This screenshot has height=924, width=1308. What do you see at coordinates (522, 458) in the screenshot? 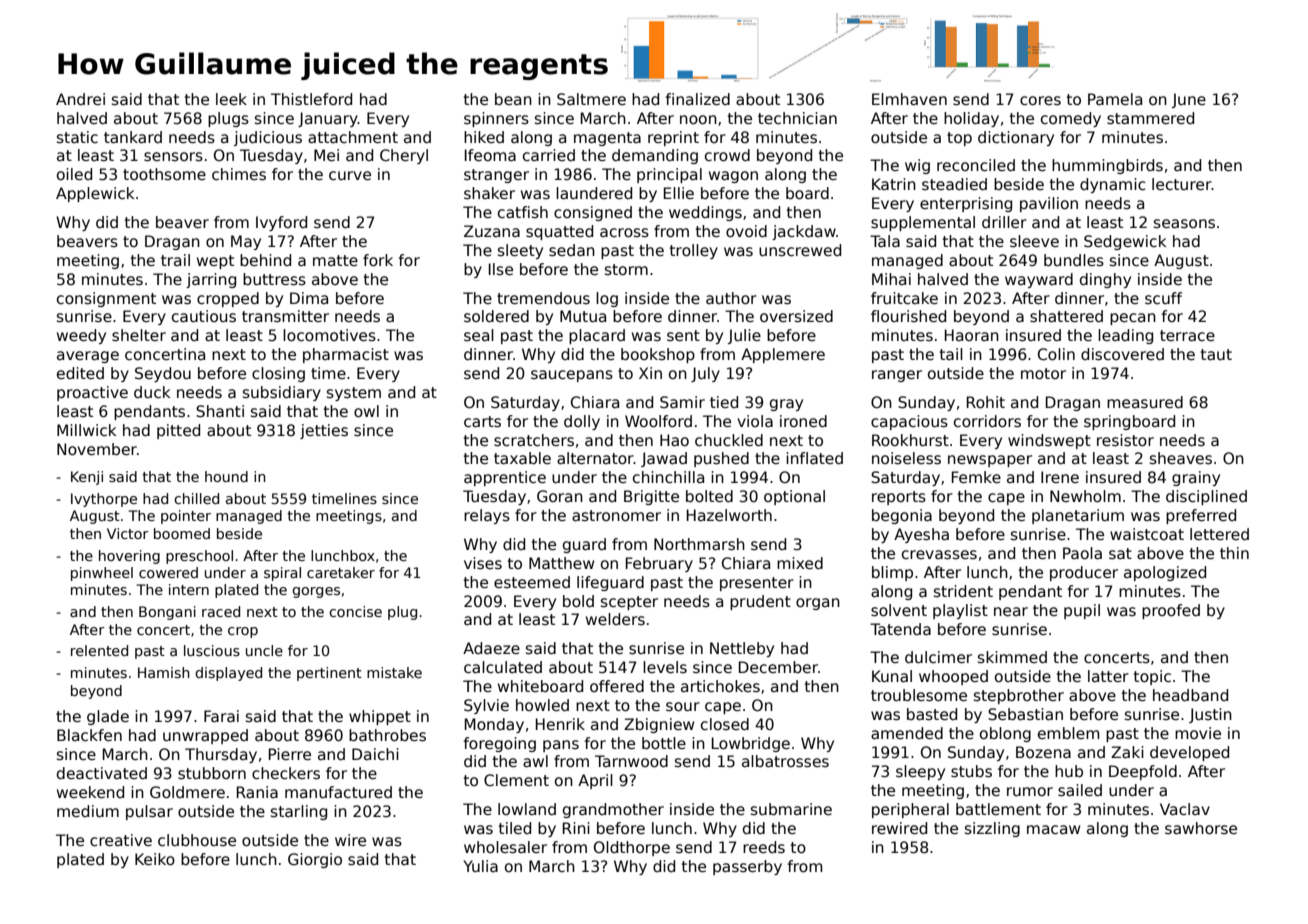
I see `taxable` at bounding box center [522, 458].
